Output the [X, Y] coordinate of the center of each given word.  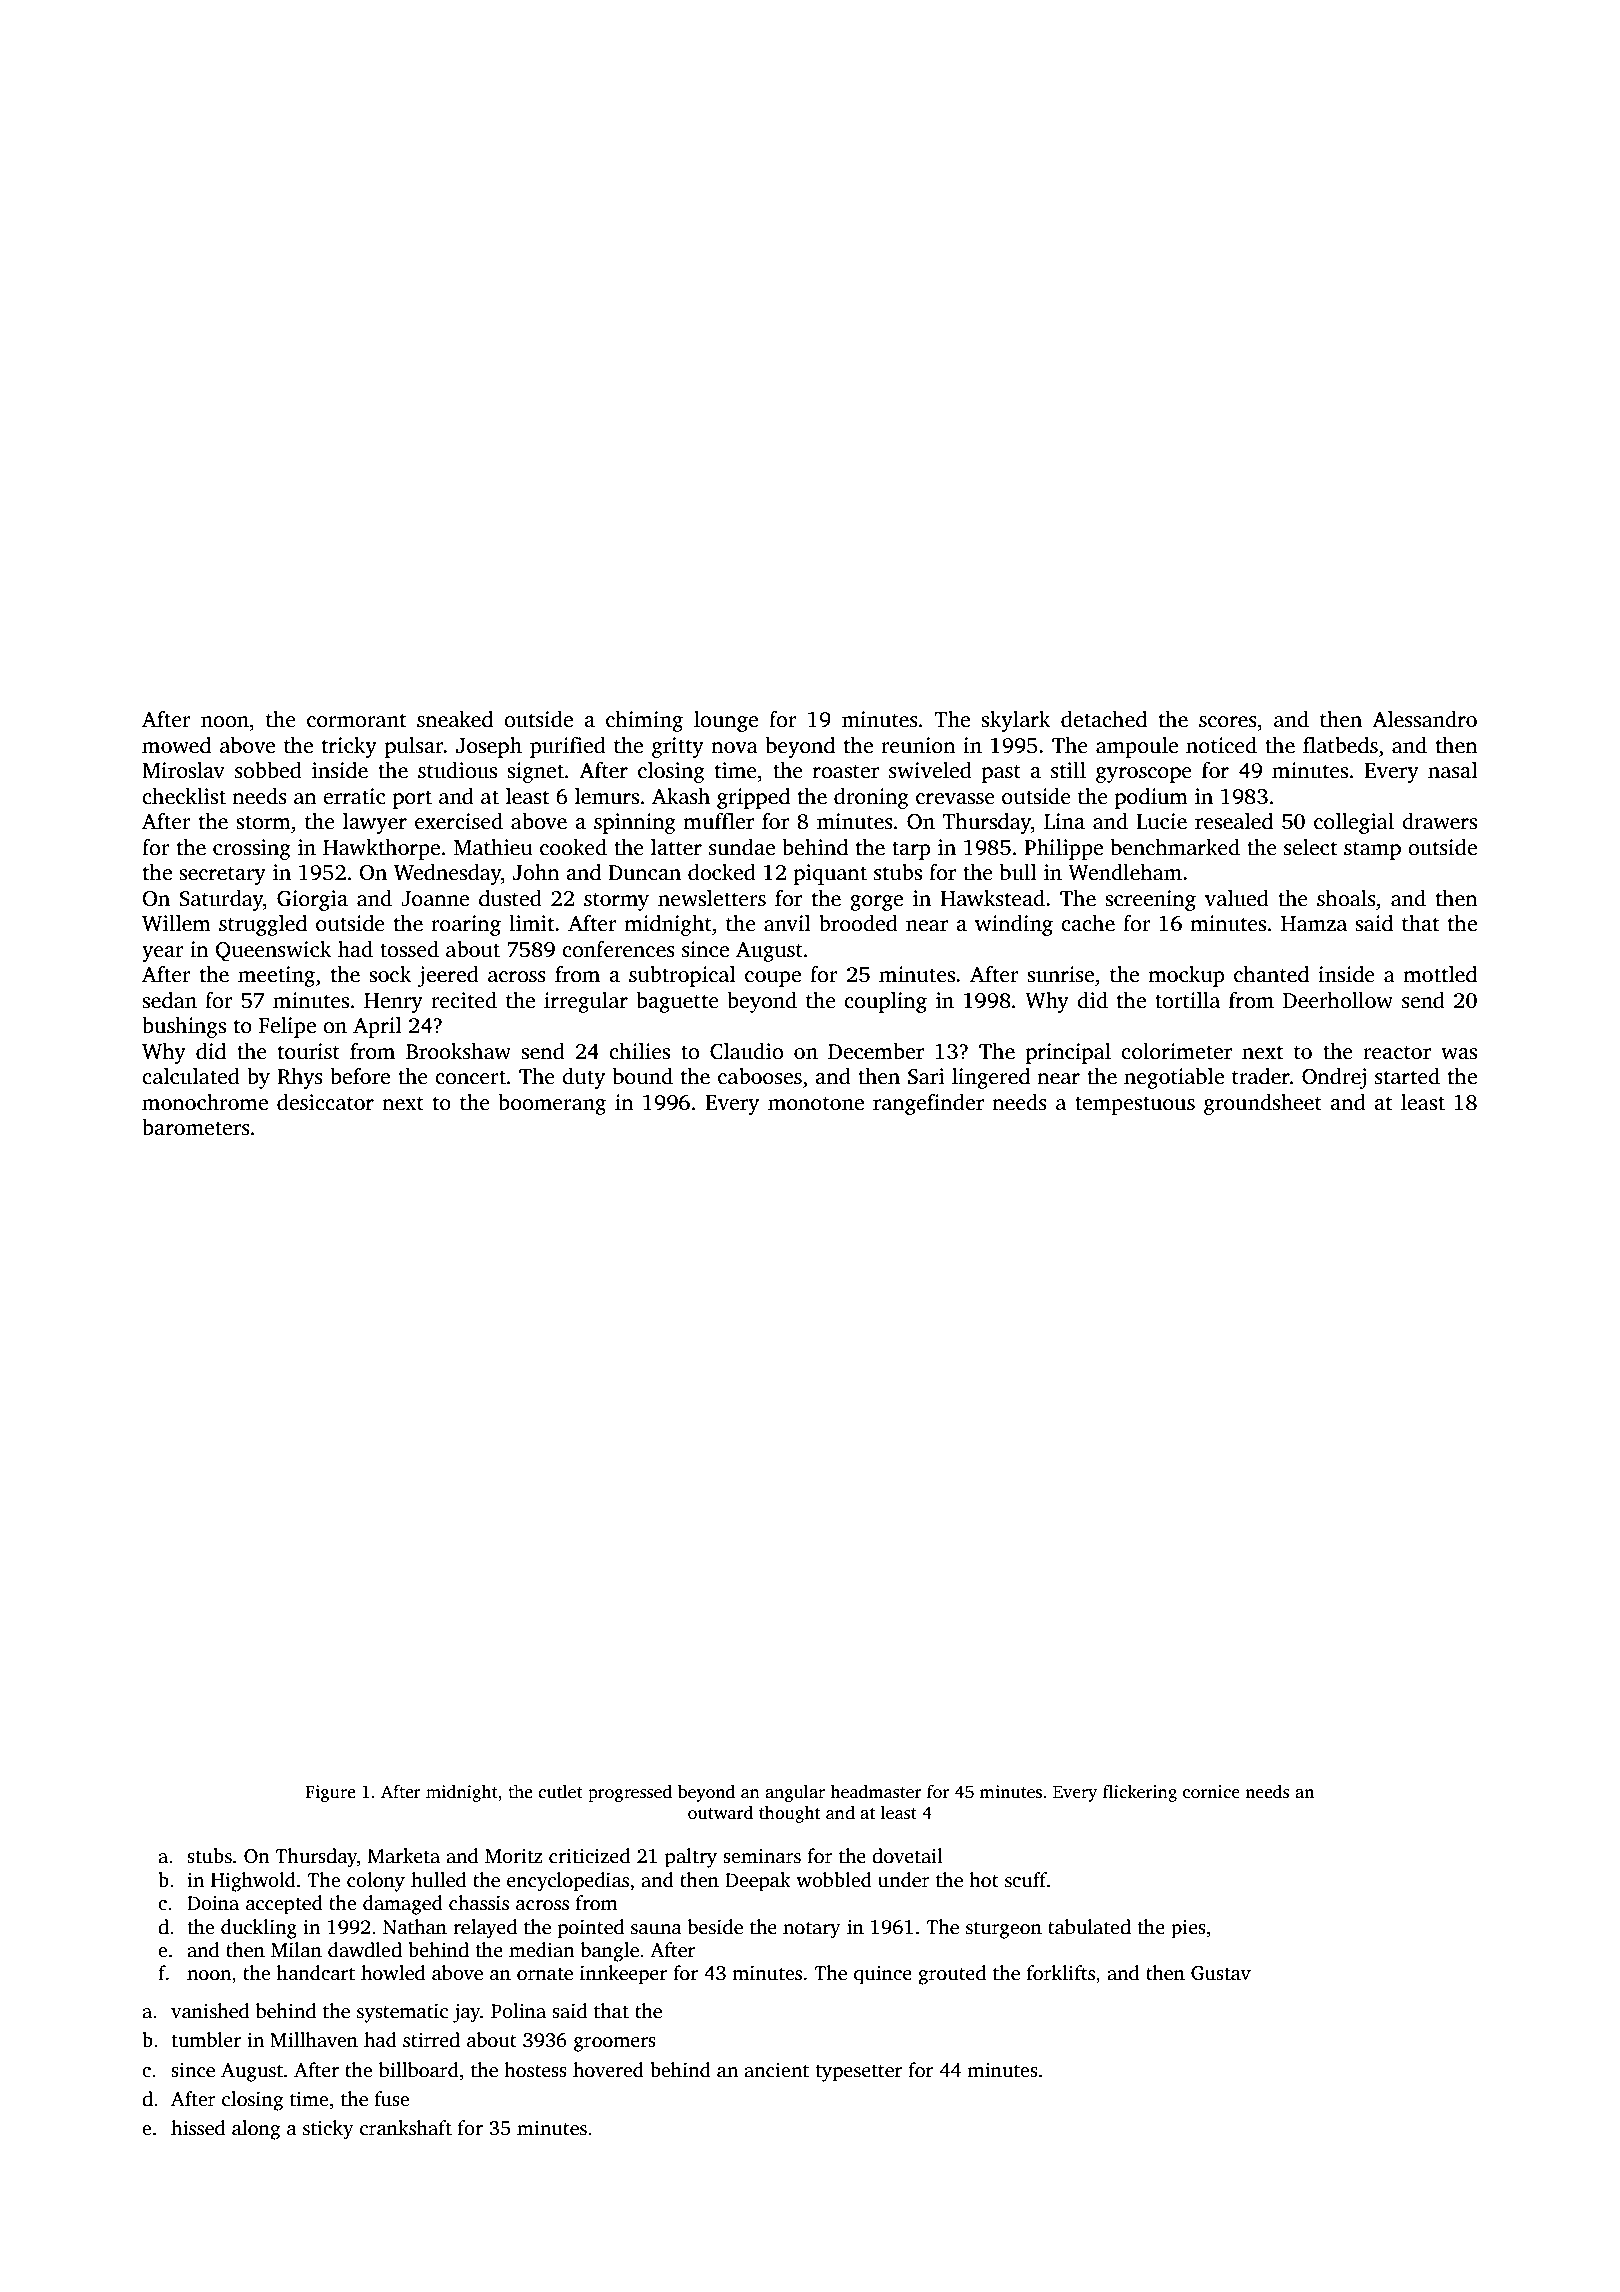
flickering [1140, 1793]
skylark [1015, 721]
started [1407, 1076]
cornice [1211, 1792]
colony [376, 1882]
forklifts [1061, 1973]
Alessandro [1424, 719]
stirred [431, 2040]
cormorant [356, 721]
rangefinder [928, 1104]
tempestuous [1135, 1106]
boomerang [552, 1104]
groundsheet [1263, 1104]
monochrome [205, 1102]
